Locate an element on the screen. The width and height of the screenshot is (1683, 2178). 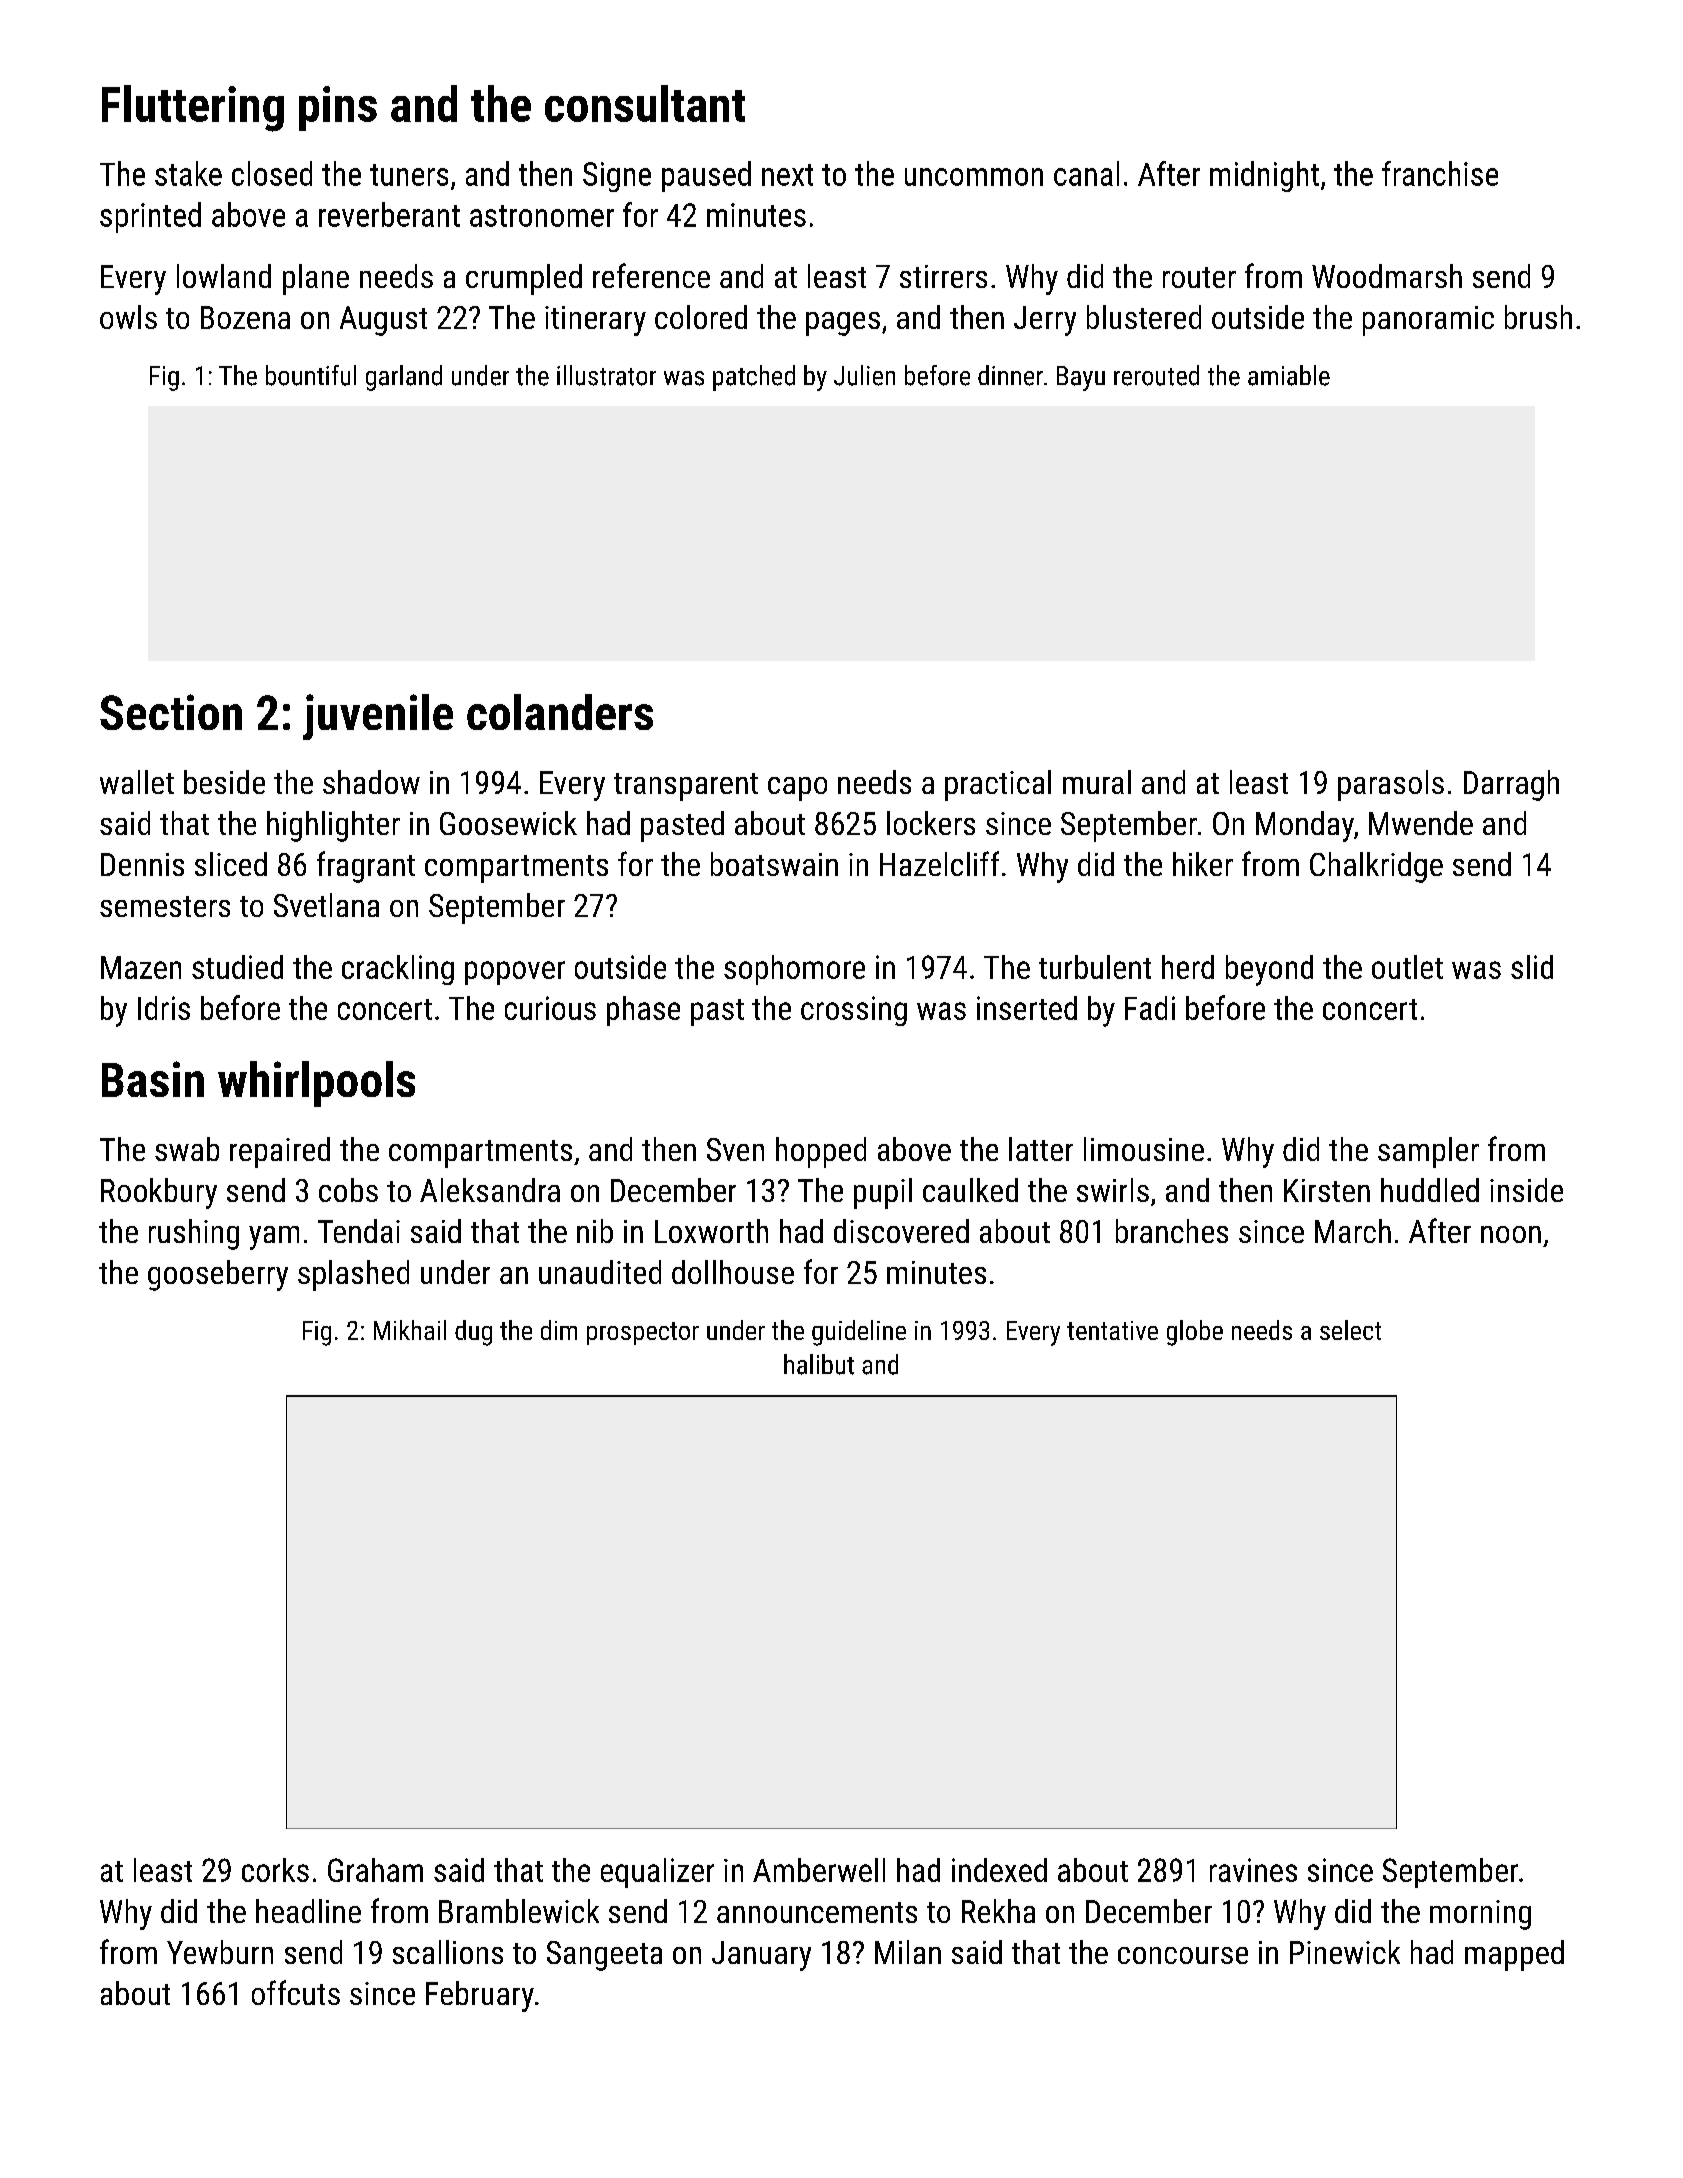
beyond is located at coordinates (1269, 970).
